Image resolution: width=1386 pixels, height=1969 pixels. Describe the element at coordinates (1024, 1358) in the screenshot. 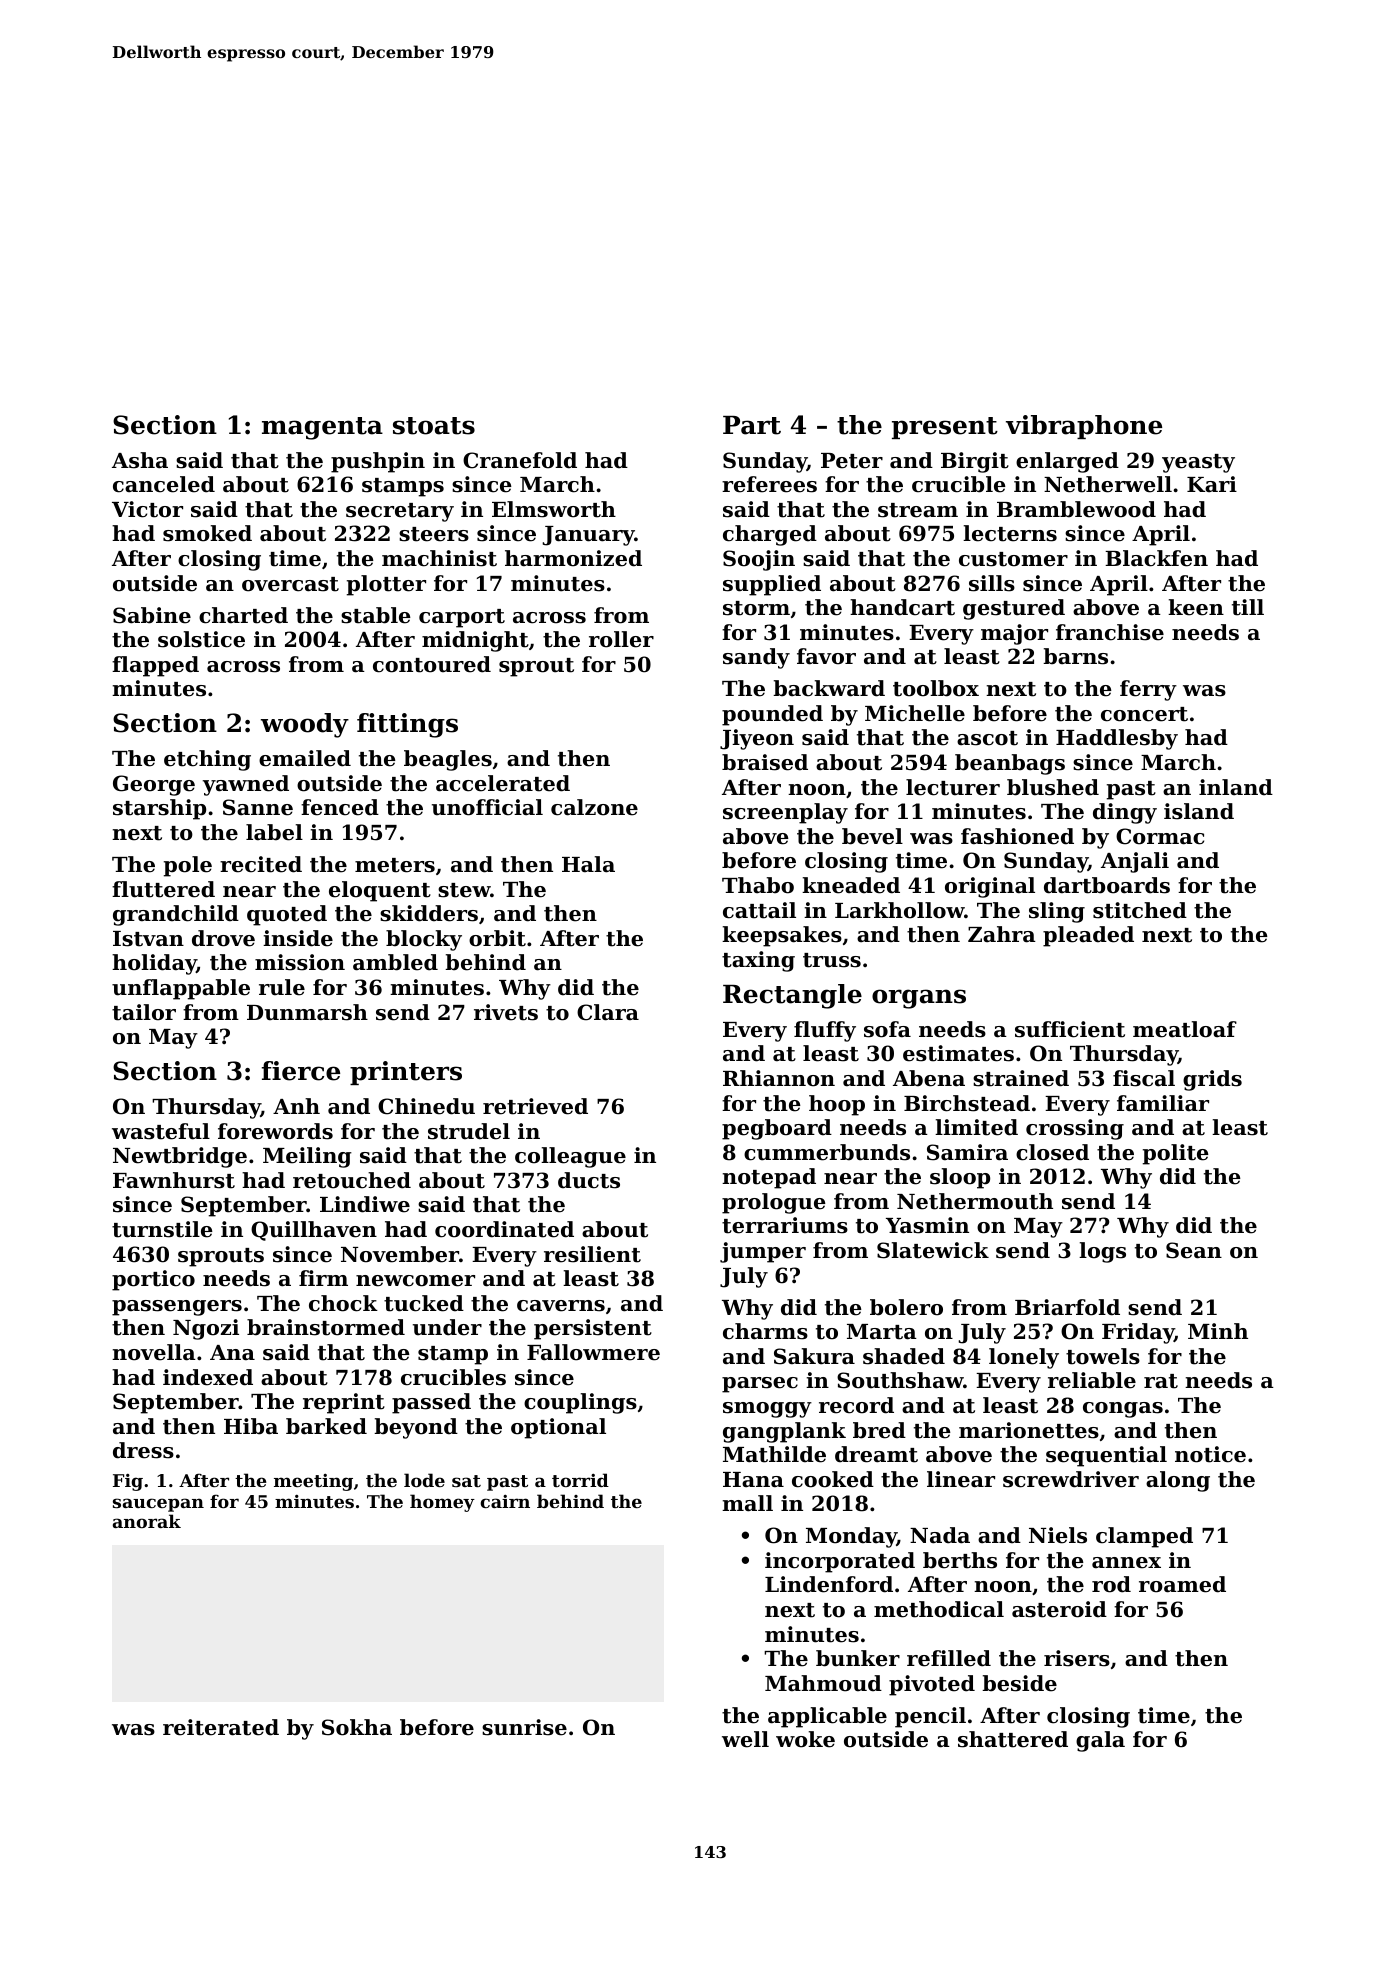

I see `lonely` at that location.
